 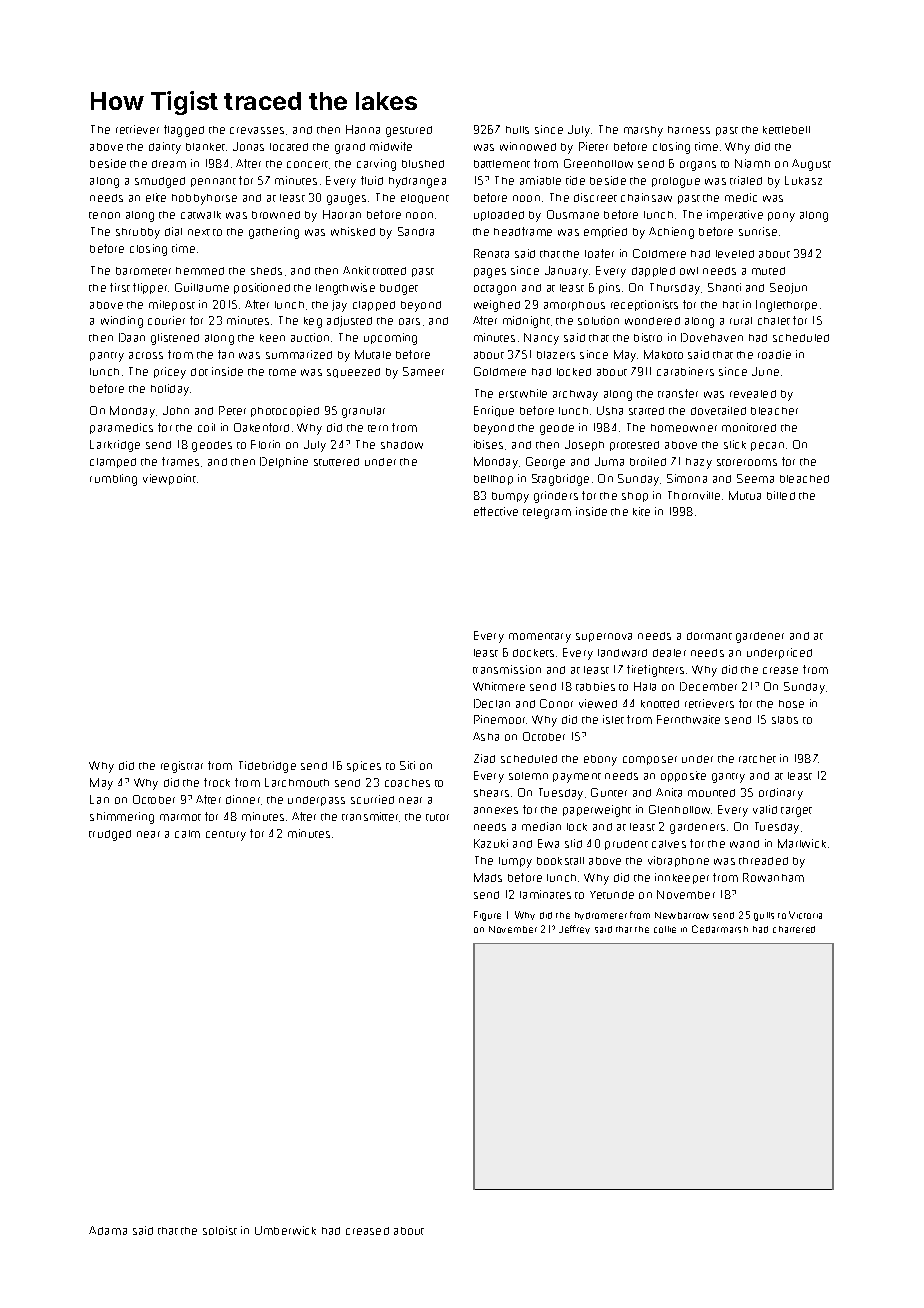 What do you see at coordinates (794, 929) in the document?
I see `chartered` at bounding box center [794, 929].
